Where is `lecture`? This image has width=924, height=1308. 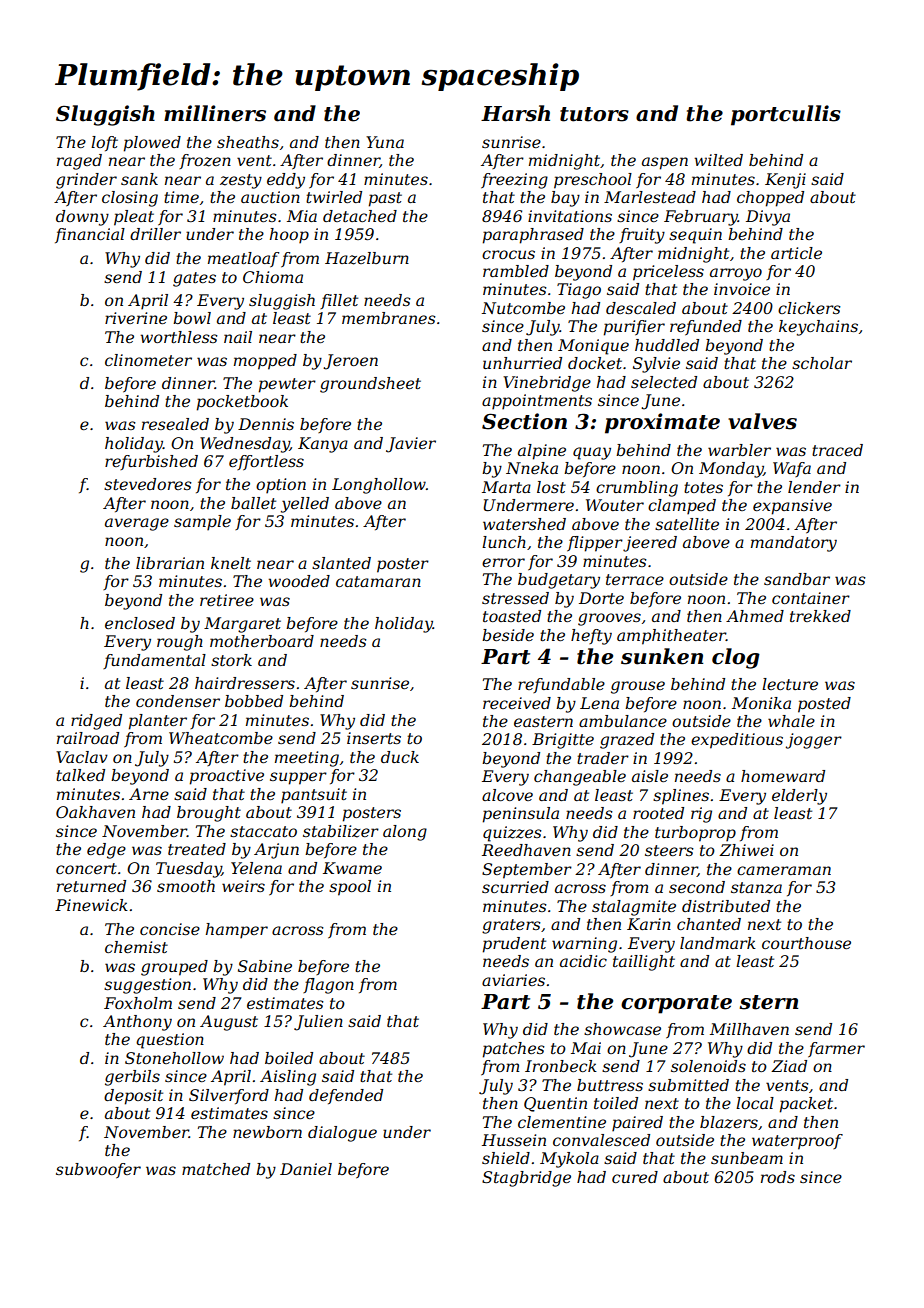
lecture is located at coordinates (790, 684).
